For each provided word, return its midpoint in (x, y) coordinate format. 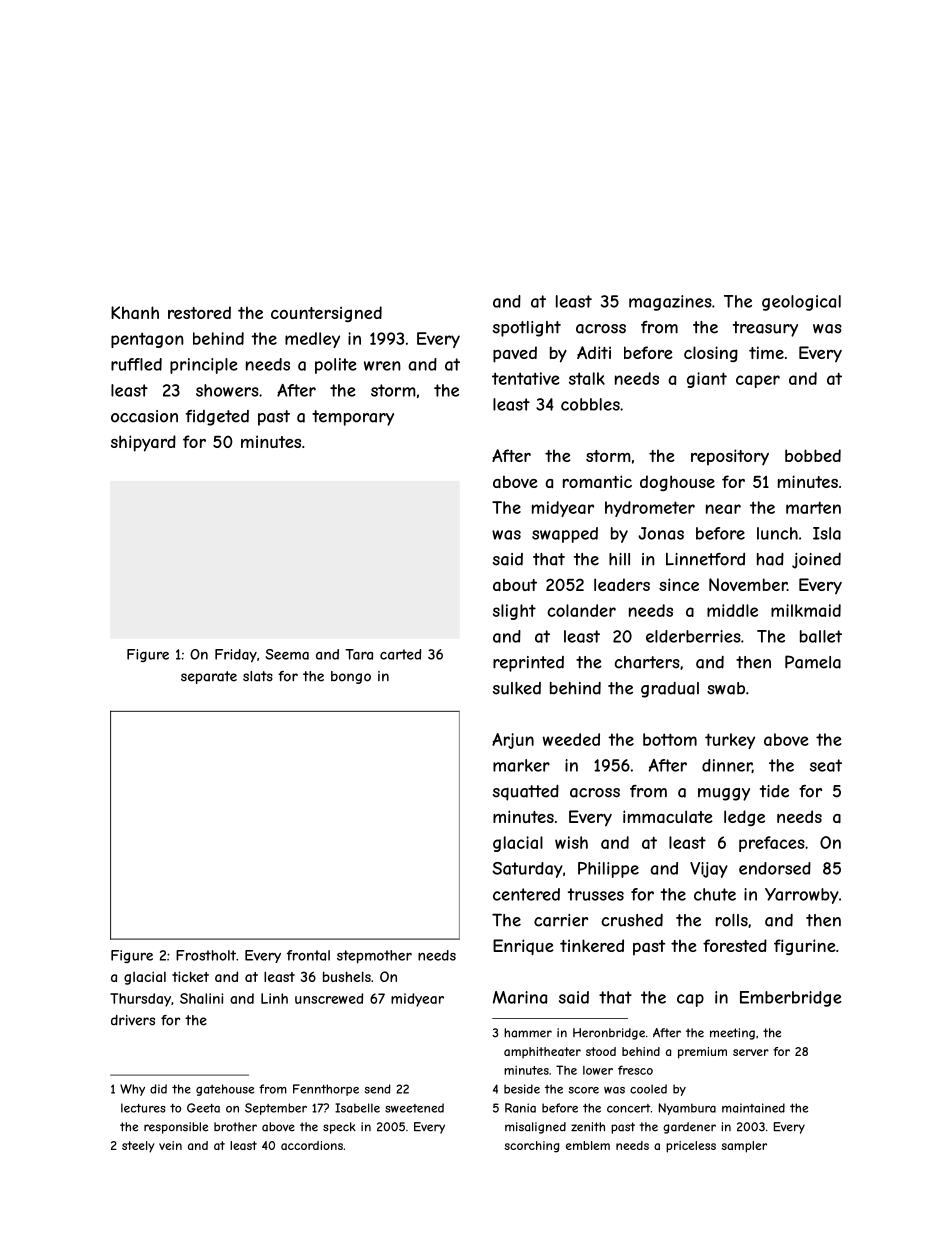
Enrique (523, 947)
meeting (732, 1034)
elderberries (693, 636)
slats (258, 676)
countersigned (326, 314)
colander (581, 610)
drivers (133, 1020)
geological (801, 303)
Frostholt (206, 955)
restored (199, 312)
